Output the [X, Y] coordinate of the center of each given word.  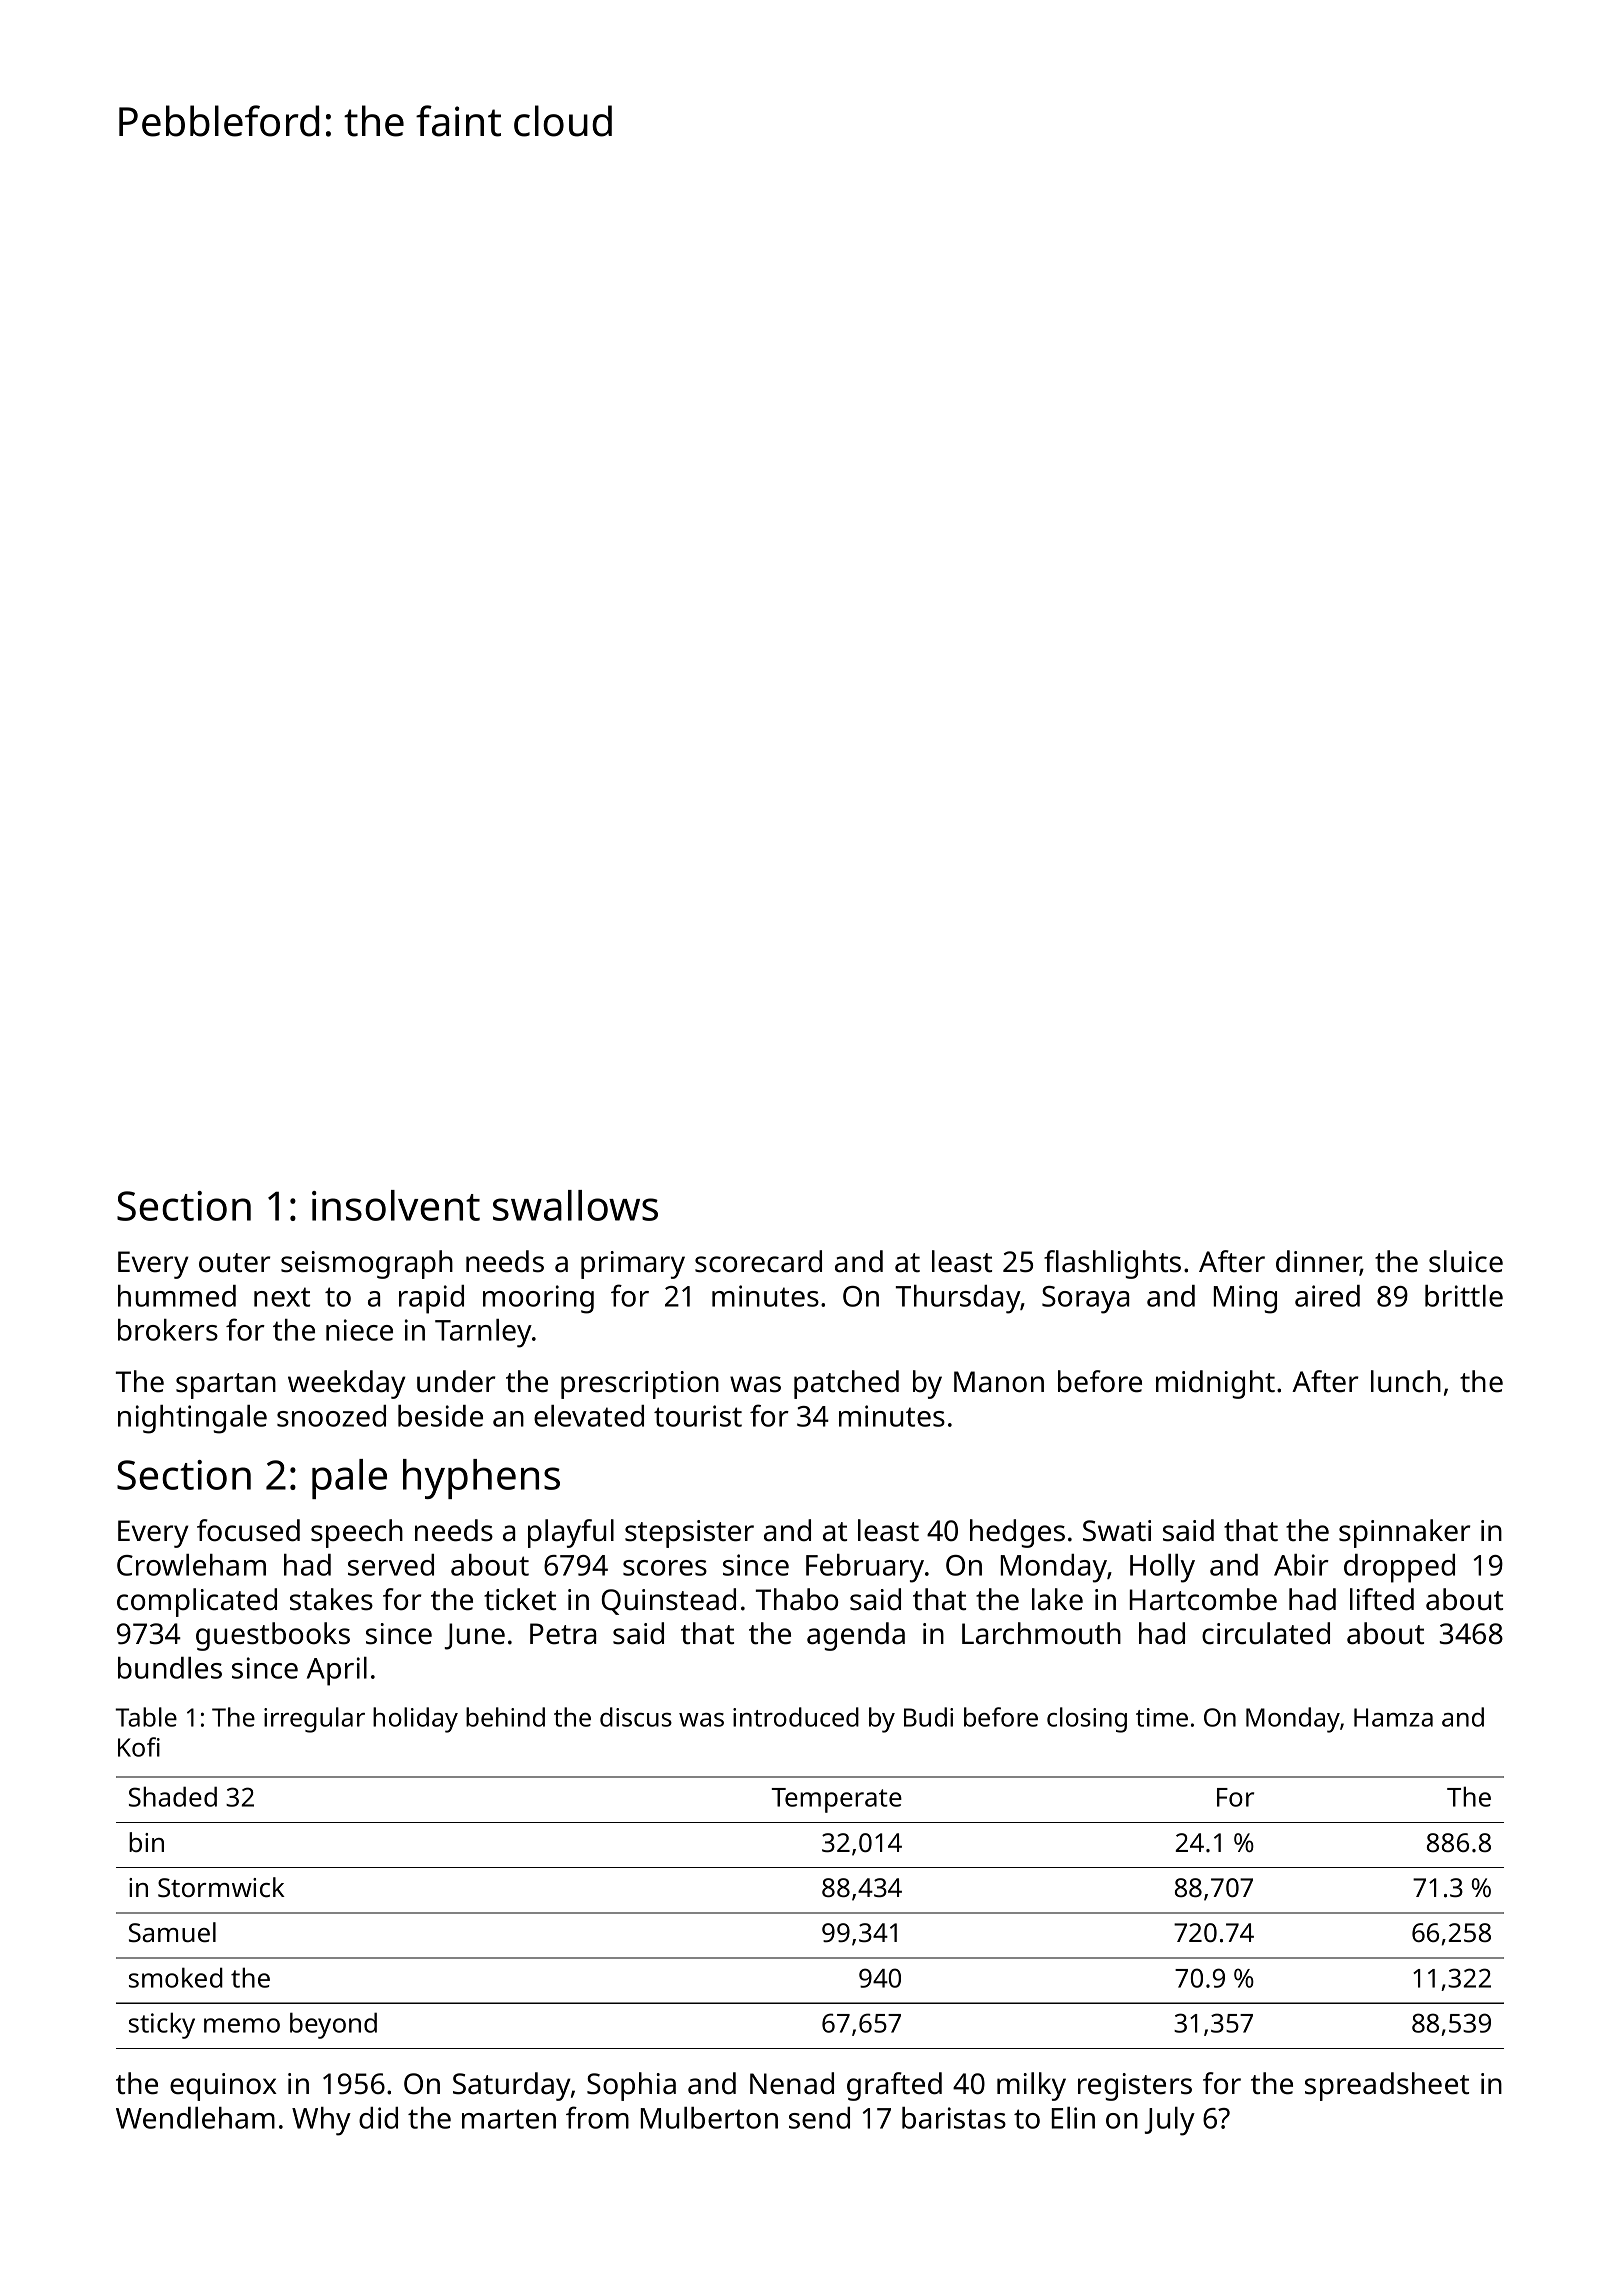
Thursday [958, 1299]
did [378, 2118]
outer [234, 1263]
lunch [1406, 1381]
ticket [520, 1599]
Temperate [837, 1800]
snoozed [331, 1416]
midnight [1215, 1384]
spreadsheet [1387, 2086]
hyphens [481, 1479]
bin [146, 1842]
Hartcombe [1203, 1599]
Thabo [797, 1599]
